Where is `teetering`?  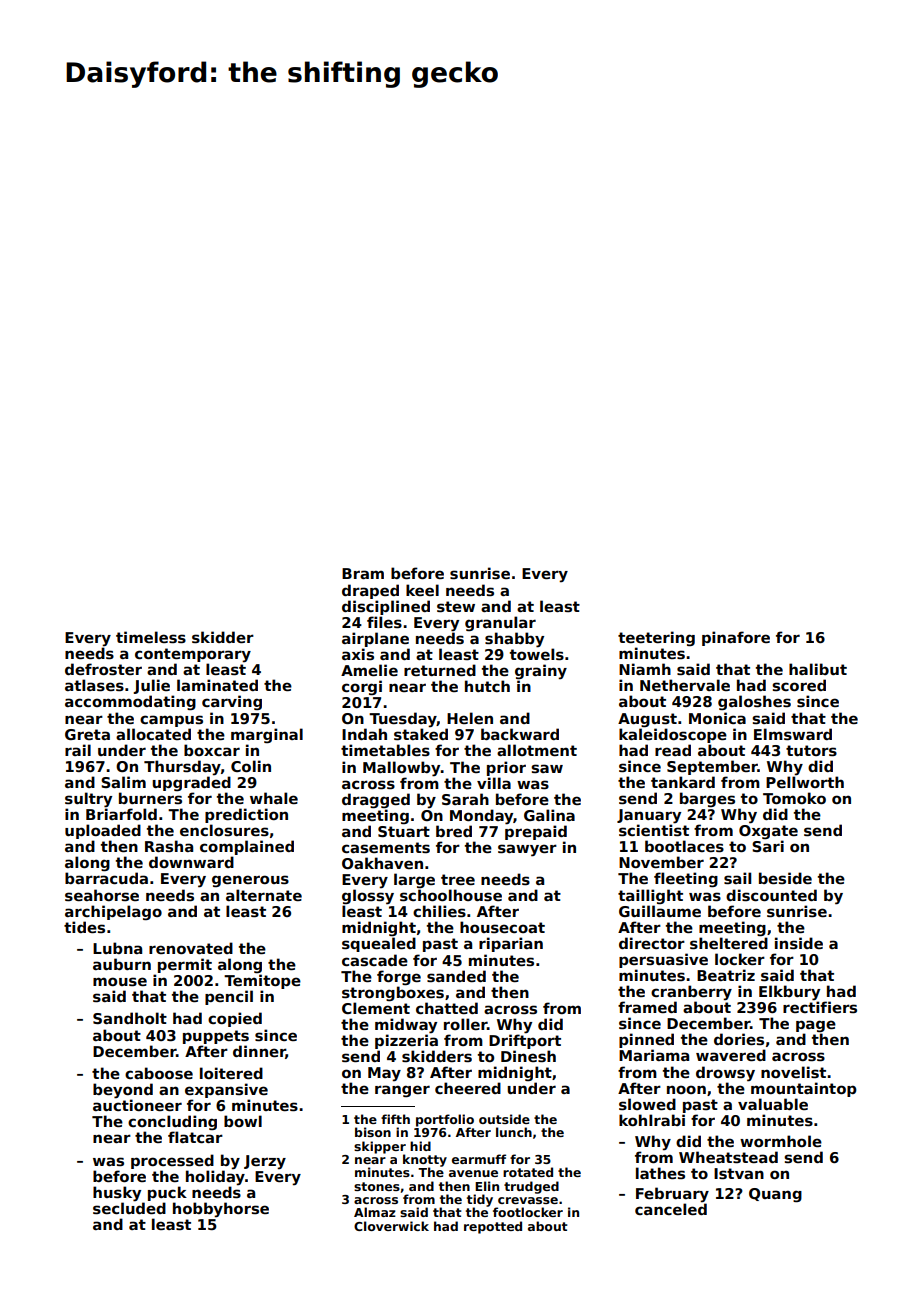
teetering is located at coordinates (656, 638).
